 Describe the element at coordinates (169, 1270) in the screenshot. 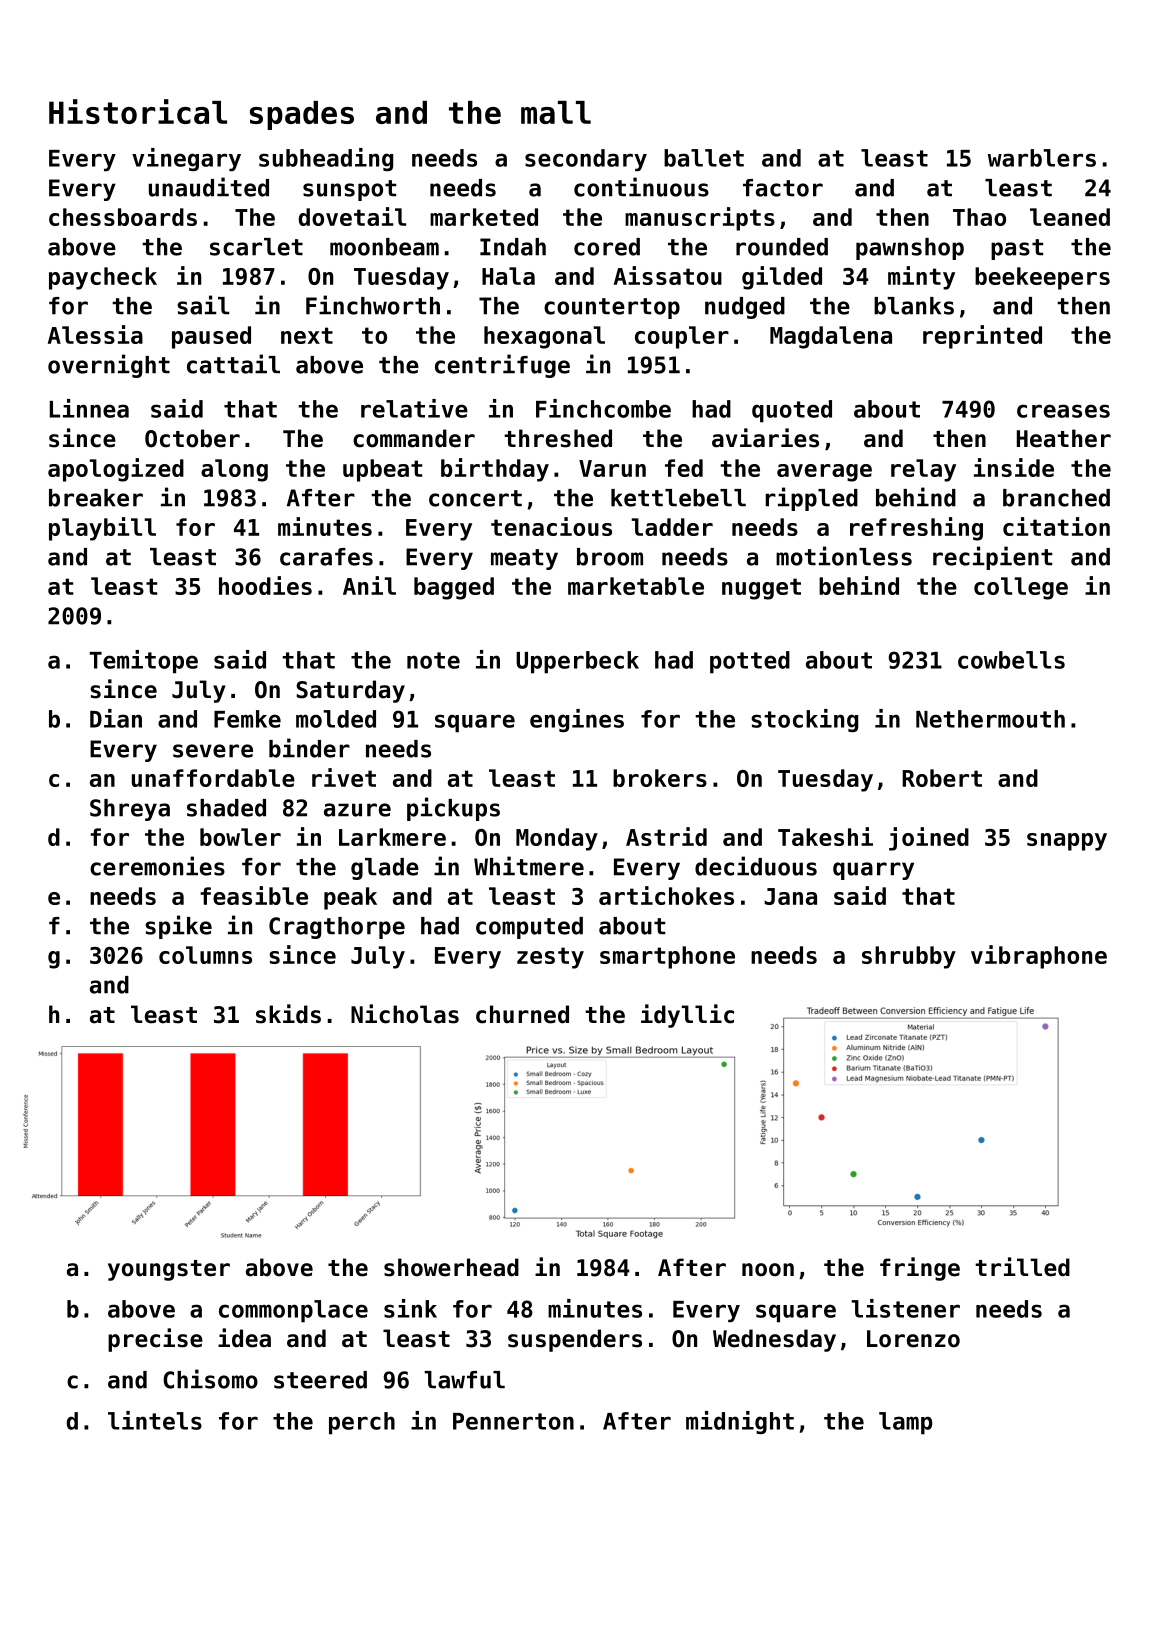

I see `youngster` at that location.
